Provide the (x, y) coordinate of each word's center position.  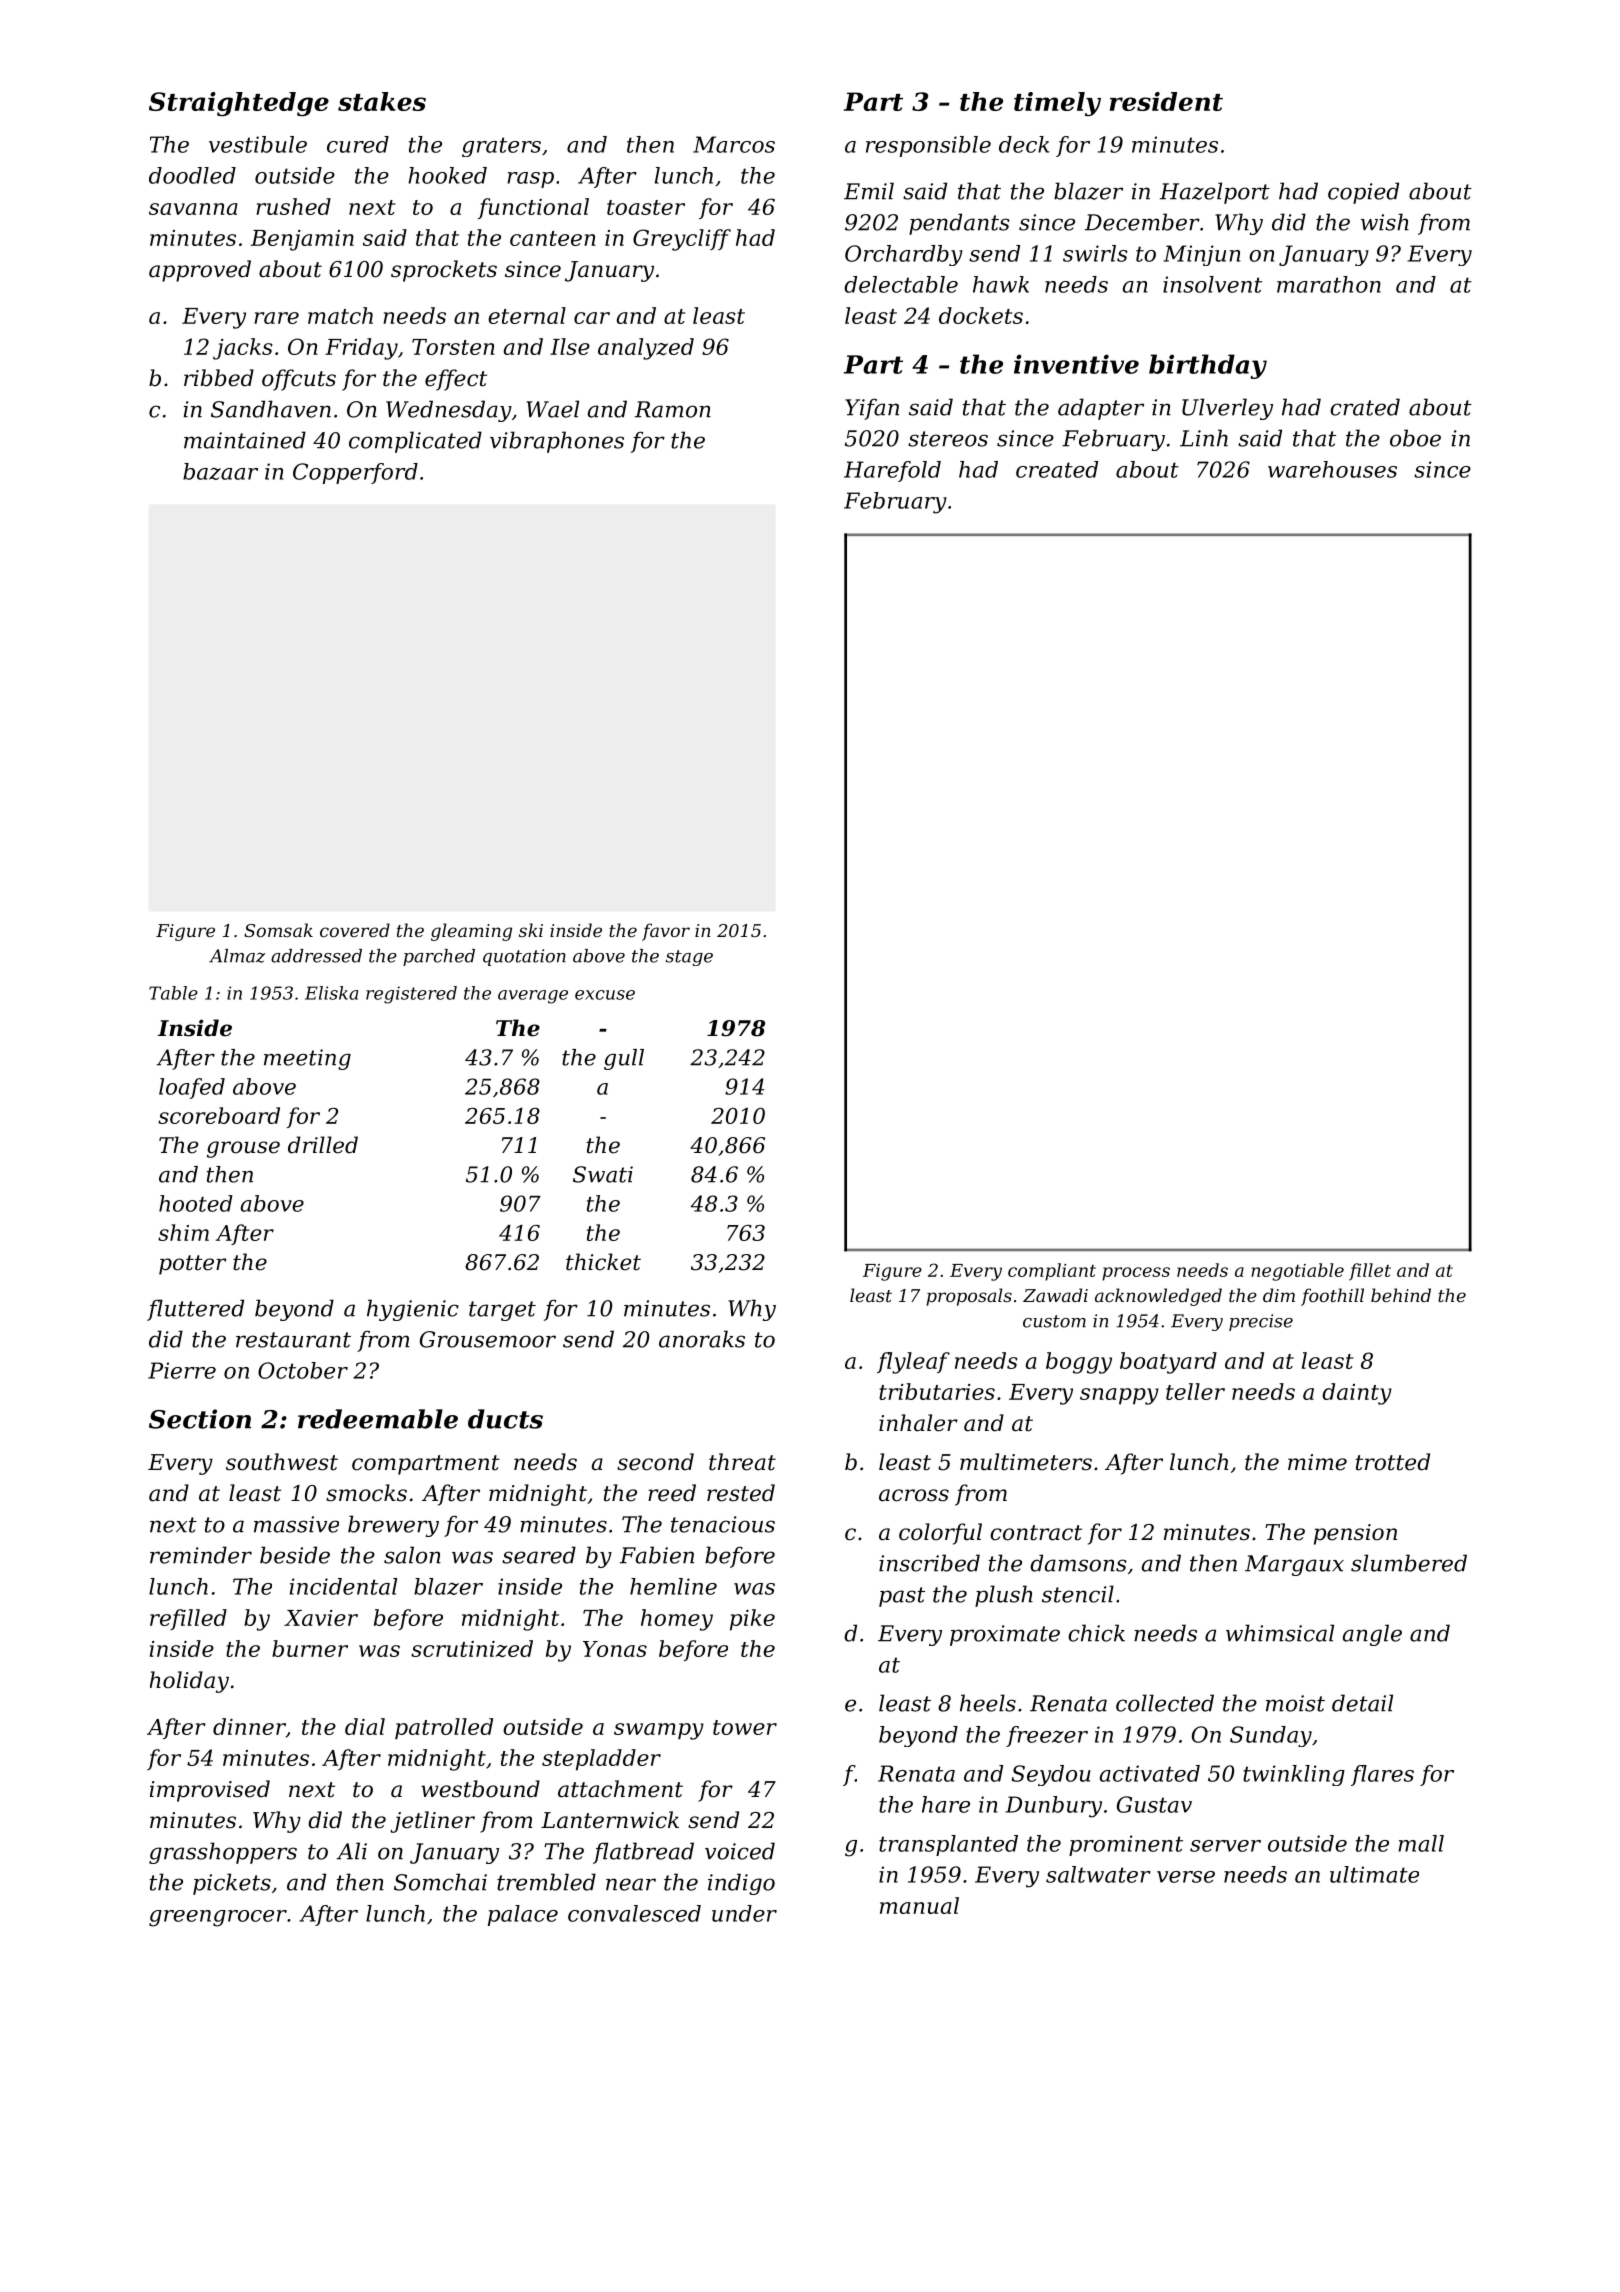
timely (1057, 104)
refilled (188, 1619)
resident (1166, 101)
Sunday (1271, 1736)
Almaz (237, 956)
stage (689, 958)
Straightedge (239, 104)
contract (1036, 1533)
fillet (1370, 1272)
